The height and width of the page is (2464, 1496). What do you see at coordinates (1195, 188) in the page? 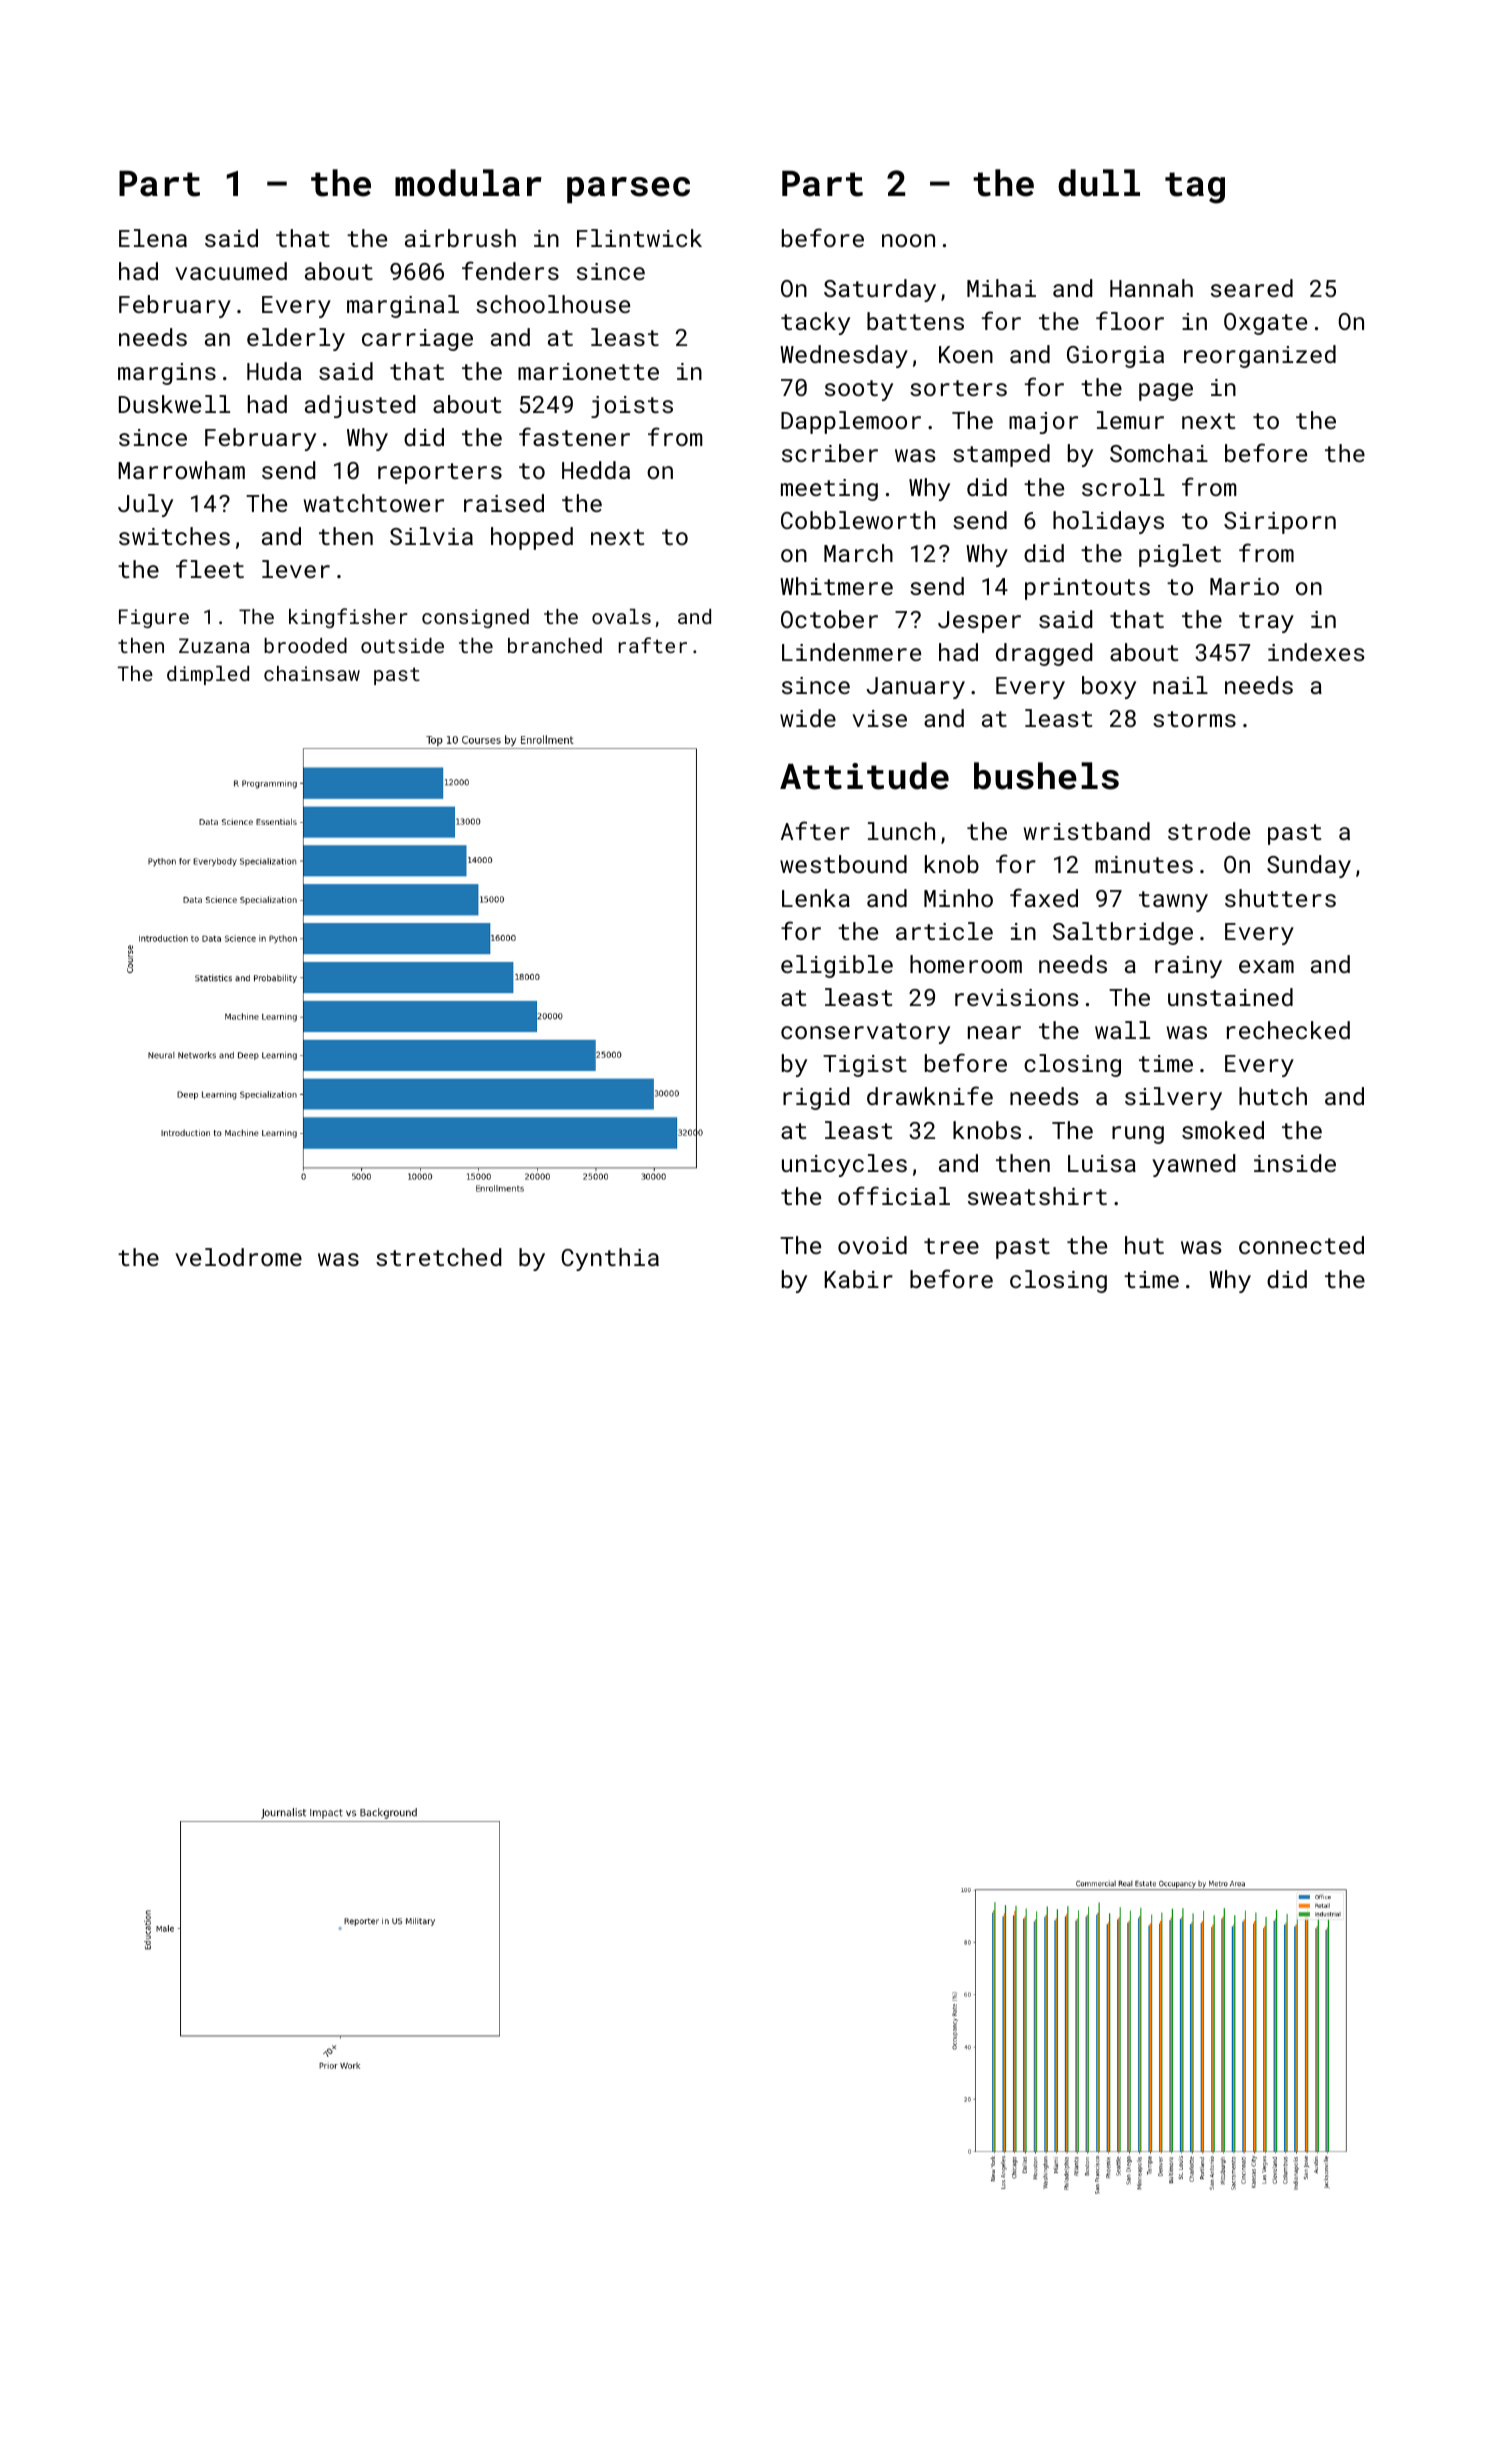
I see `tag` at bounding box center [1195, 188].
